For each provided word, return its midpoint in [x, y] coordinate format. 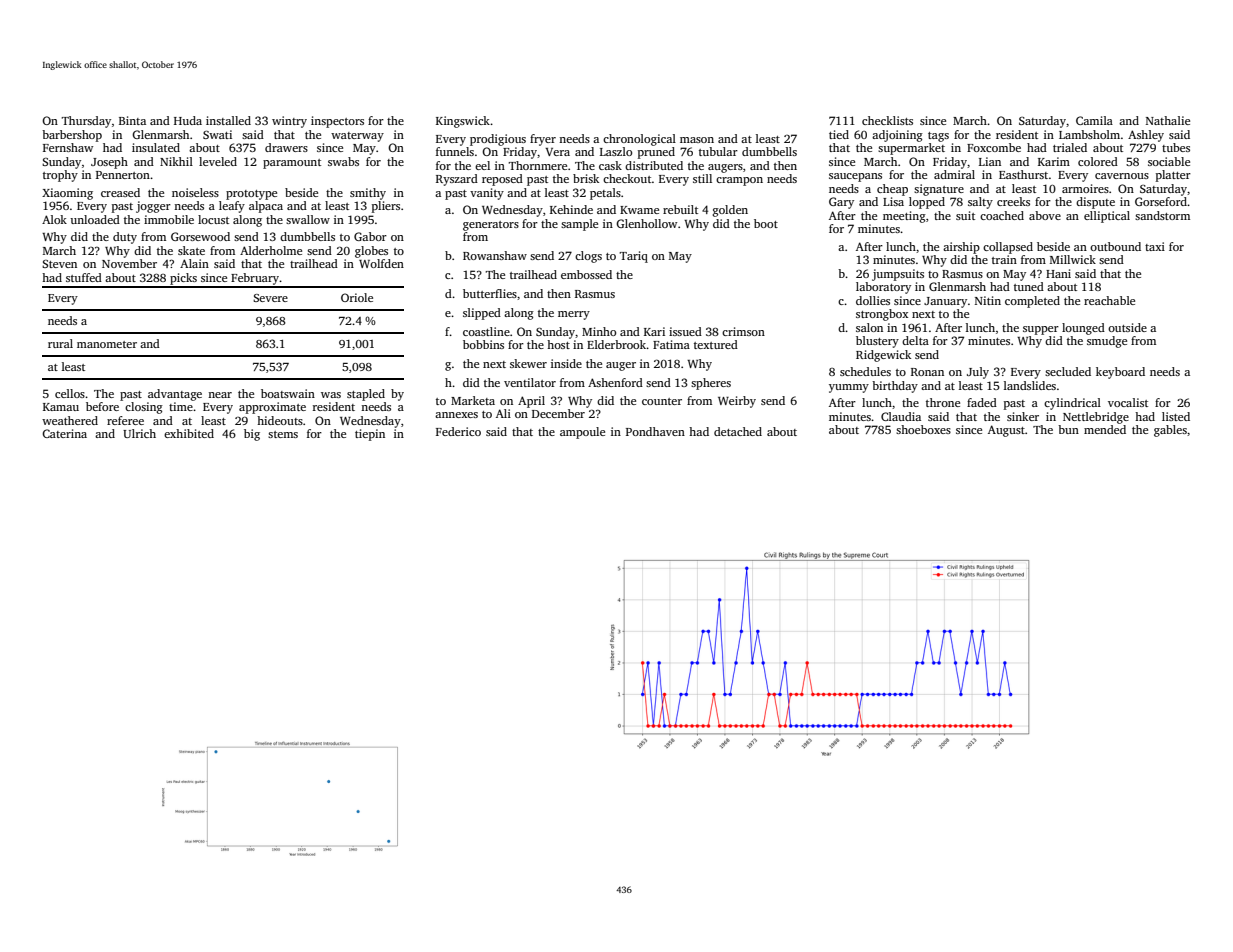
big [252, 435]
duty [125, 238]
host [558, 344]
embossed [586, 274]
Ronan [927, 372]
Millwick [1073, 259]
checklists [887, 120]
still [702, 178]
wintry [289, 122]
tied [839, 134]
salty [980, 203]
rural [60, 343]
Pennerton [123, 175]
